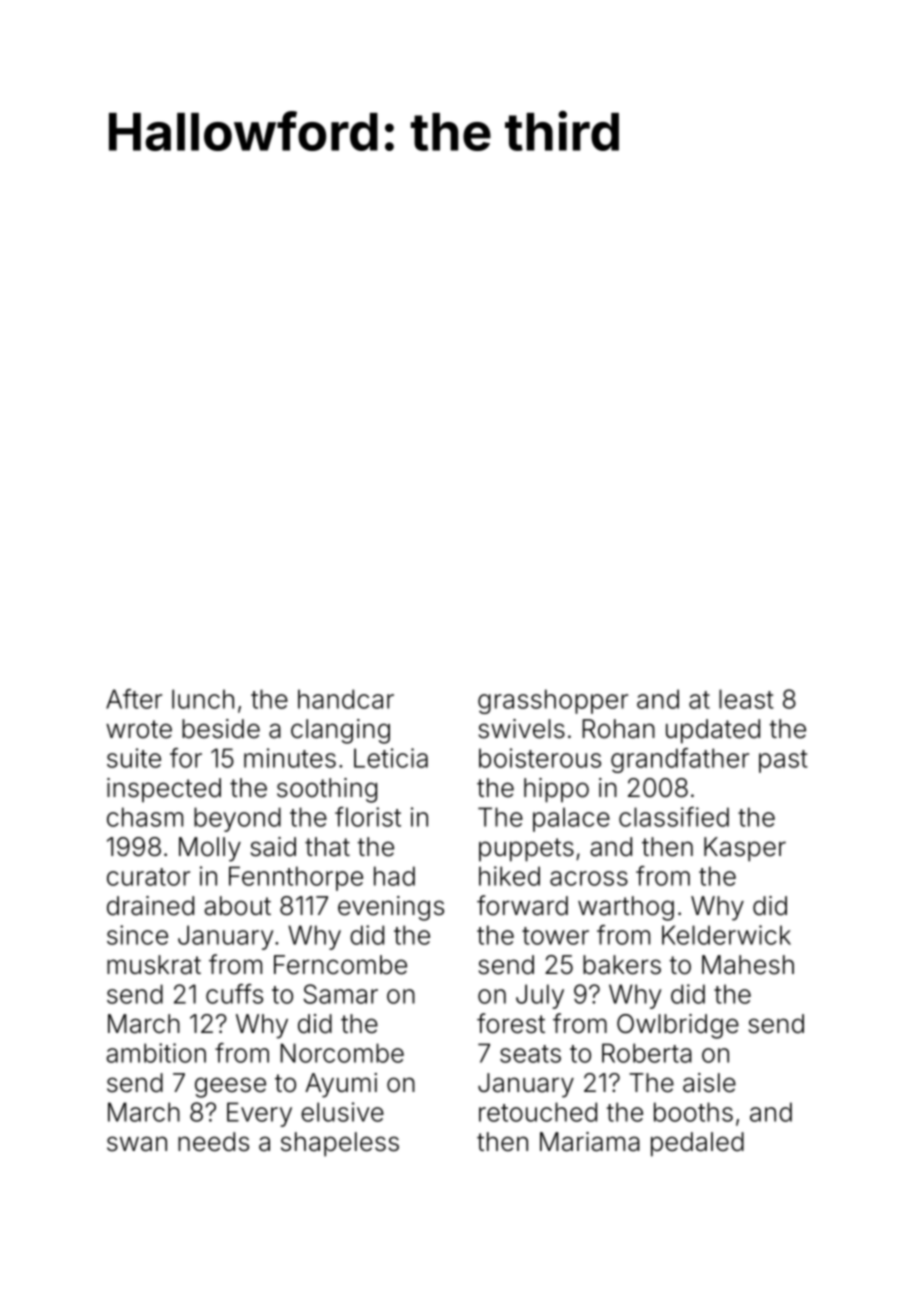  I want to click on booths, so click(693, 1112).
